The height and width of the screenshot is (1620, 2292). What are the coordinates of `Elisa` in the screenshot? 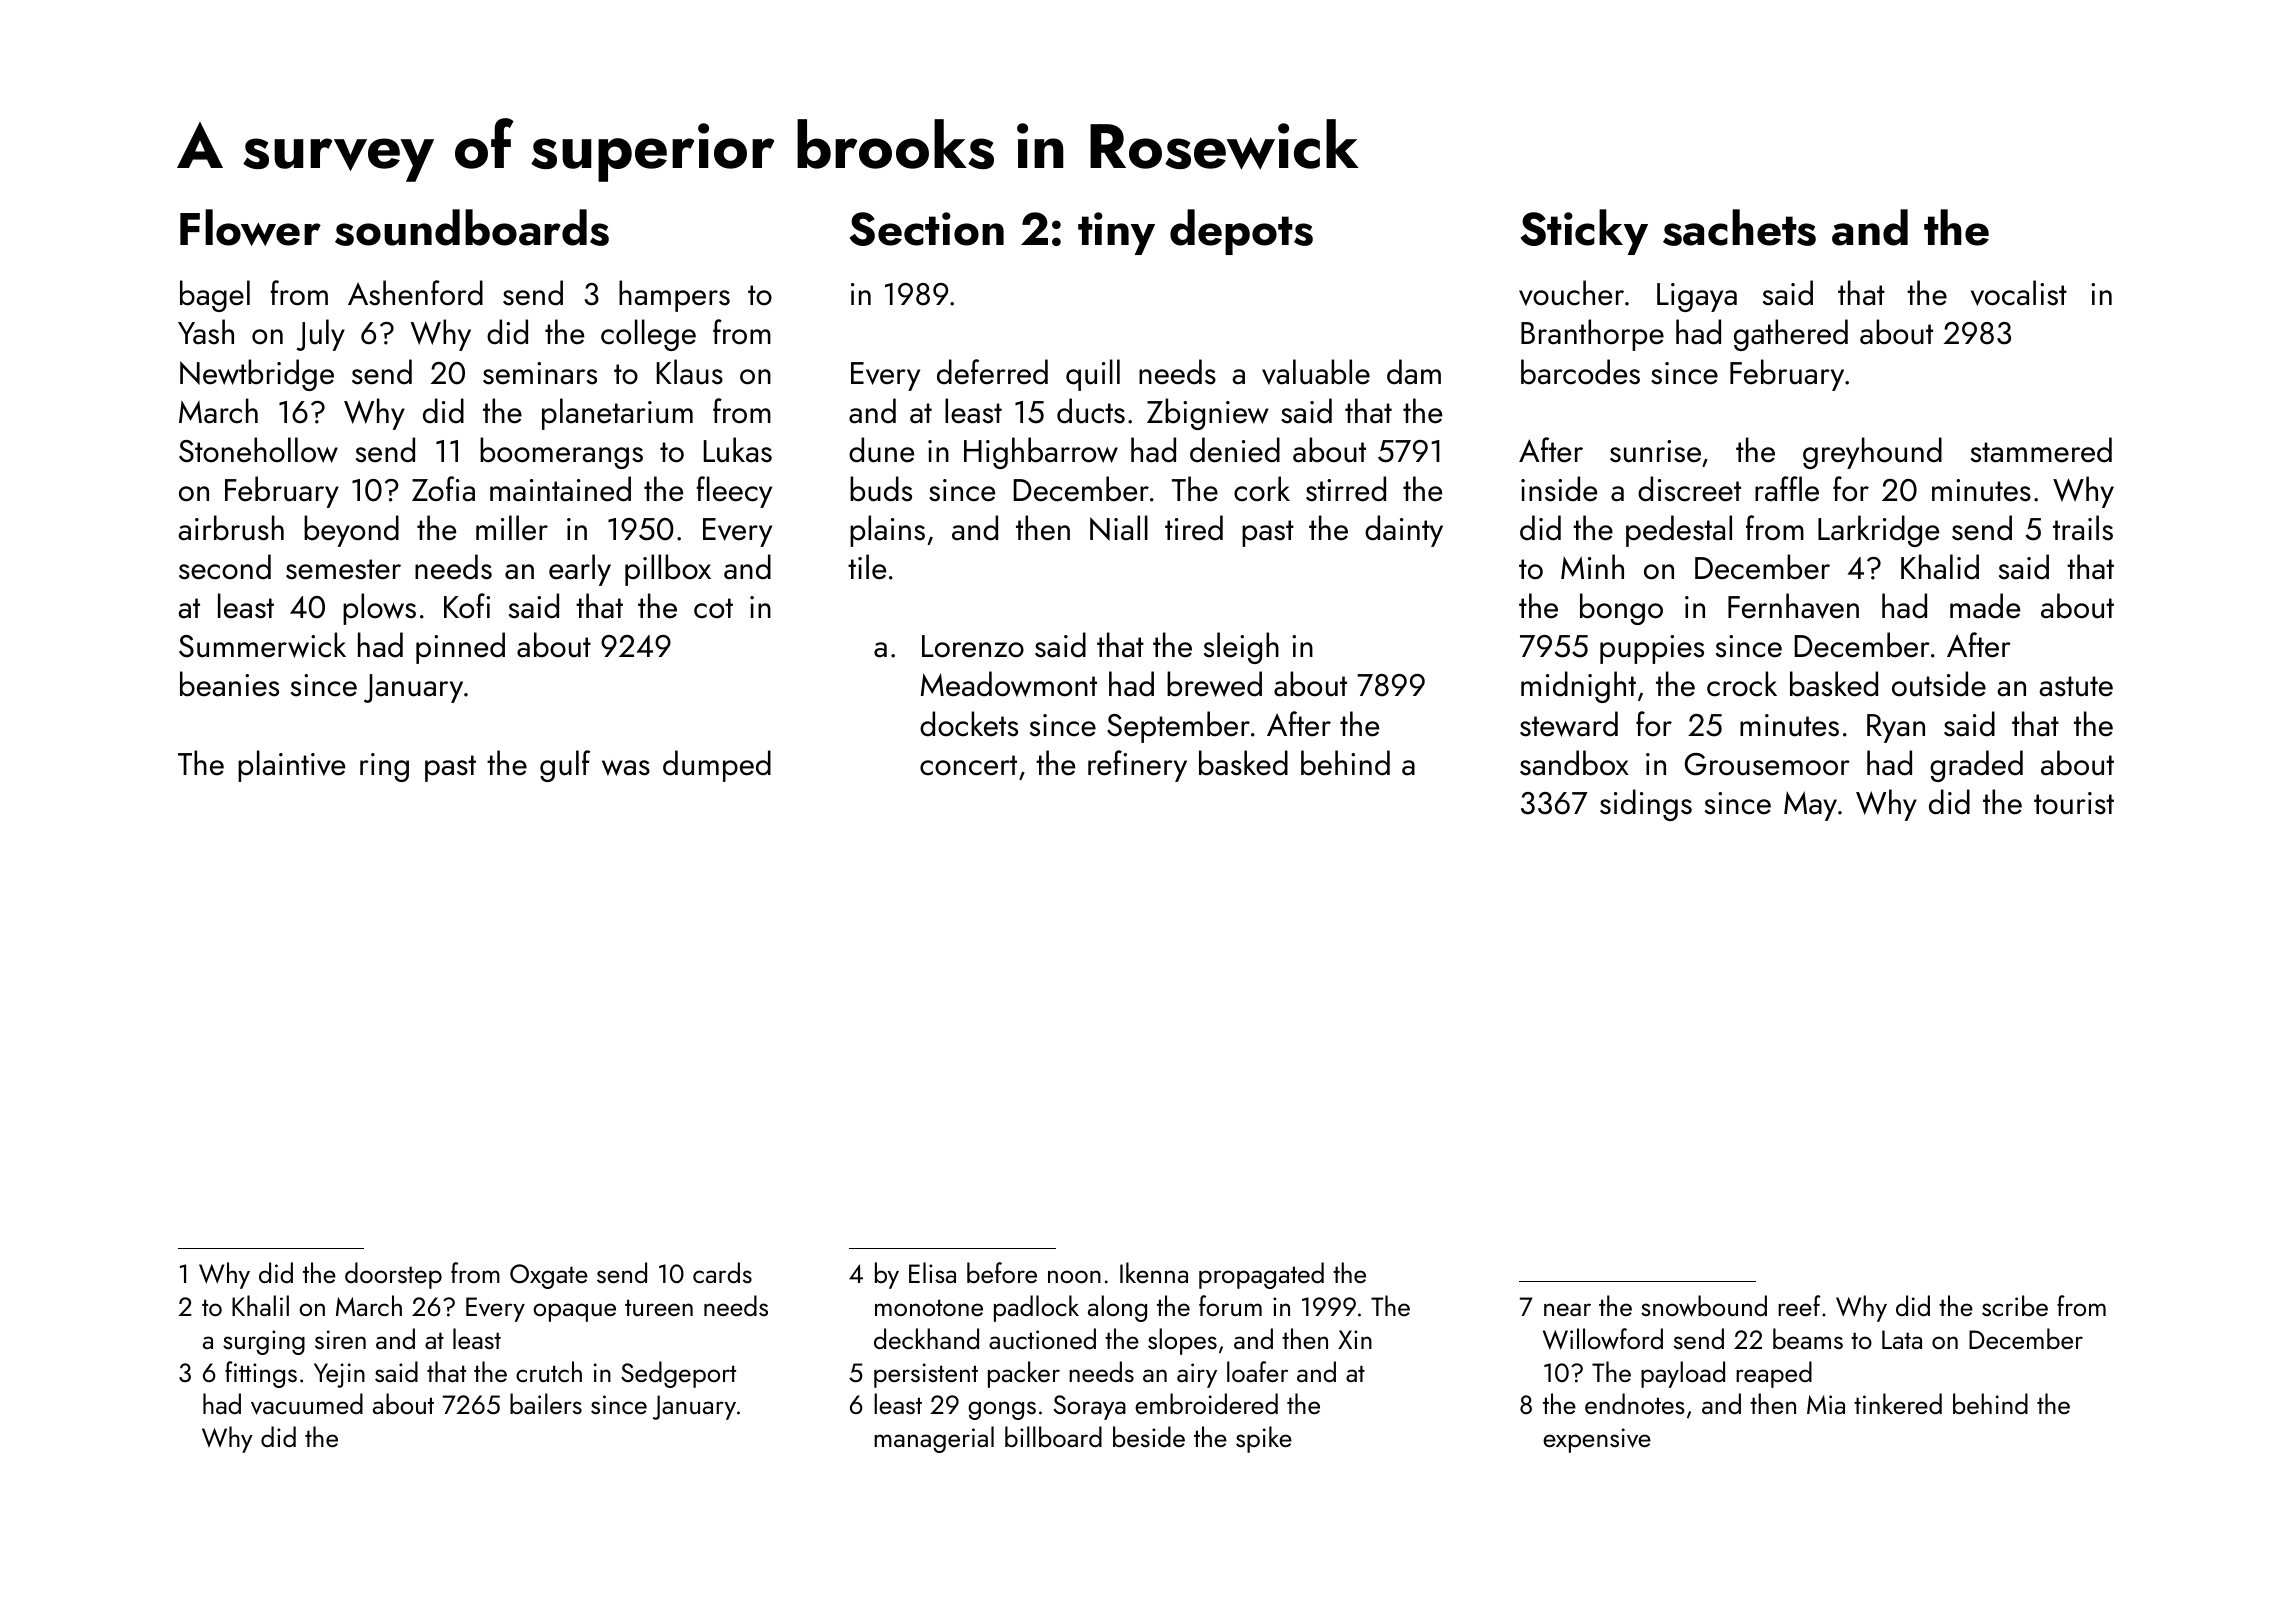 It's located at (932, 1272).
